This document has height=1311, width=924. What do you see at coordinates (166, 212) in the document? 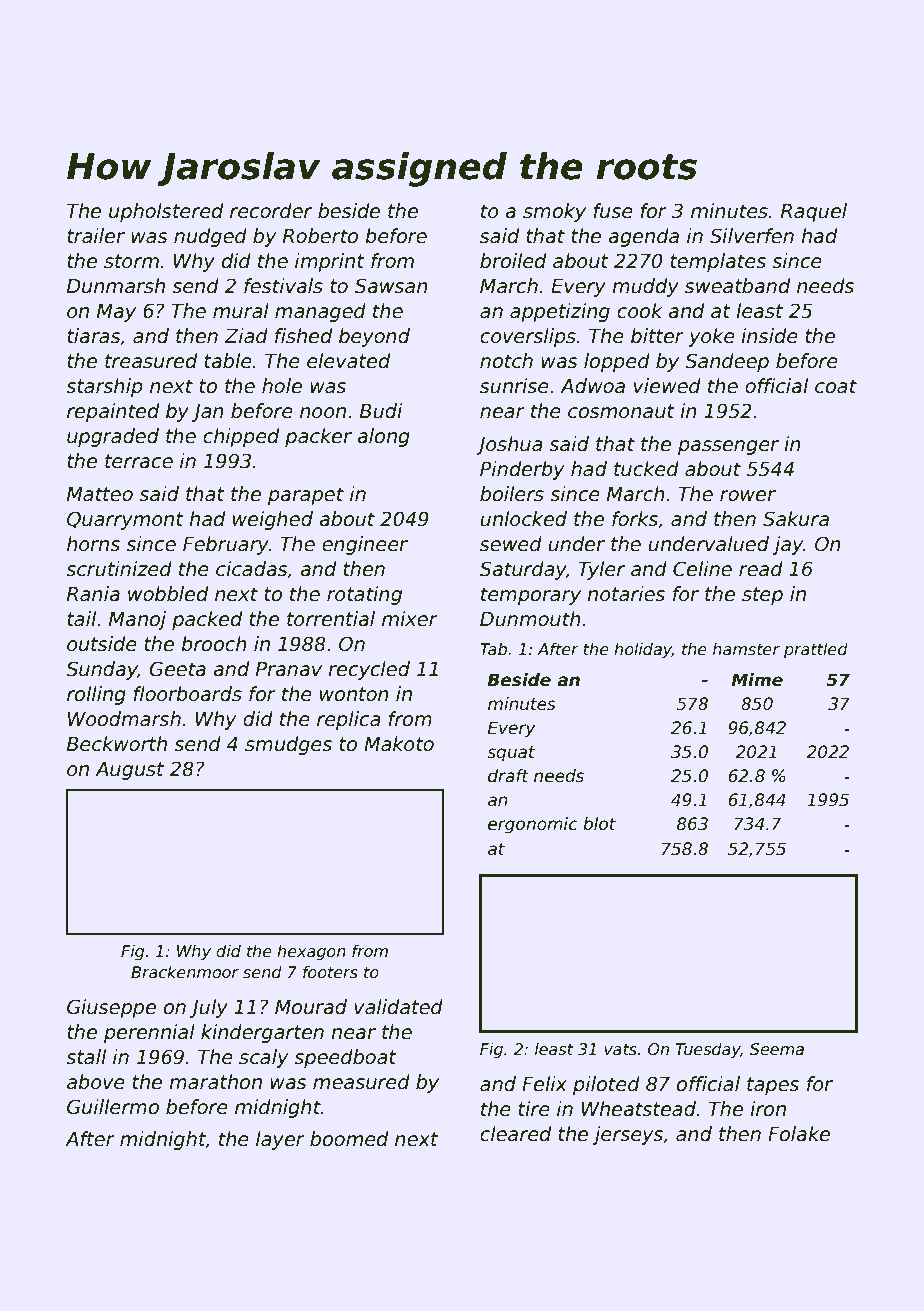
I see `upholstered` at bounding box center [166, 212].
